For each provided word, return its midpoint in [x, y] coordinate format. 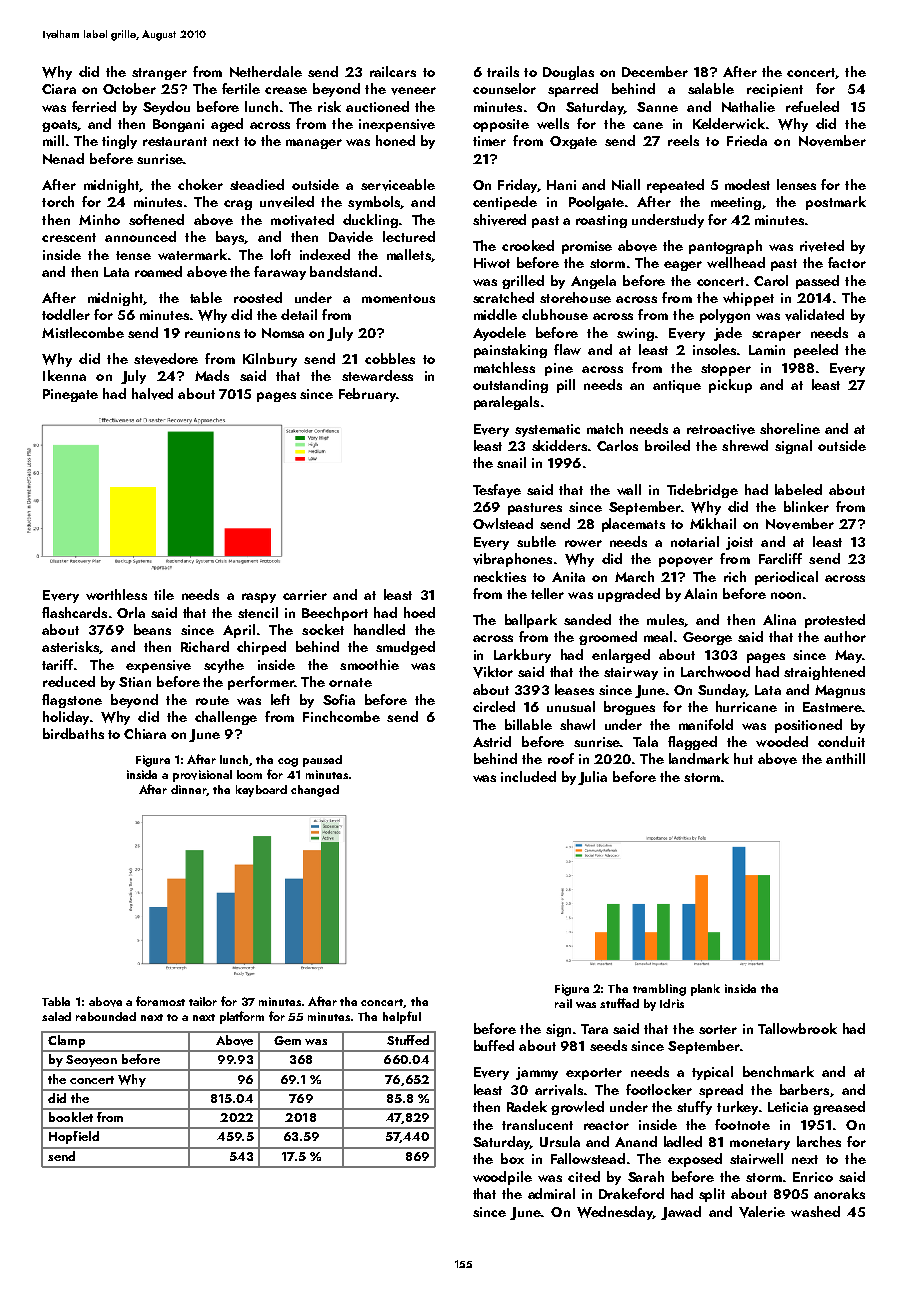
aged [227, 125]
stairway [631, 673]
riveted [822, 246]
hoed [419, 612]
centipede [505, 203]
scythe [224, 666]
